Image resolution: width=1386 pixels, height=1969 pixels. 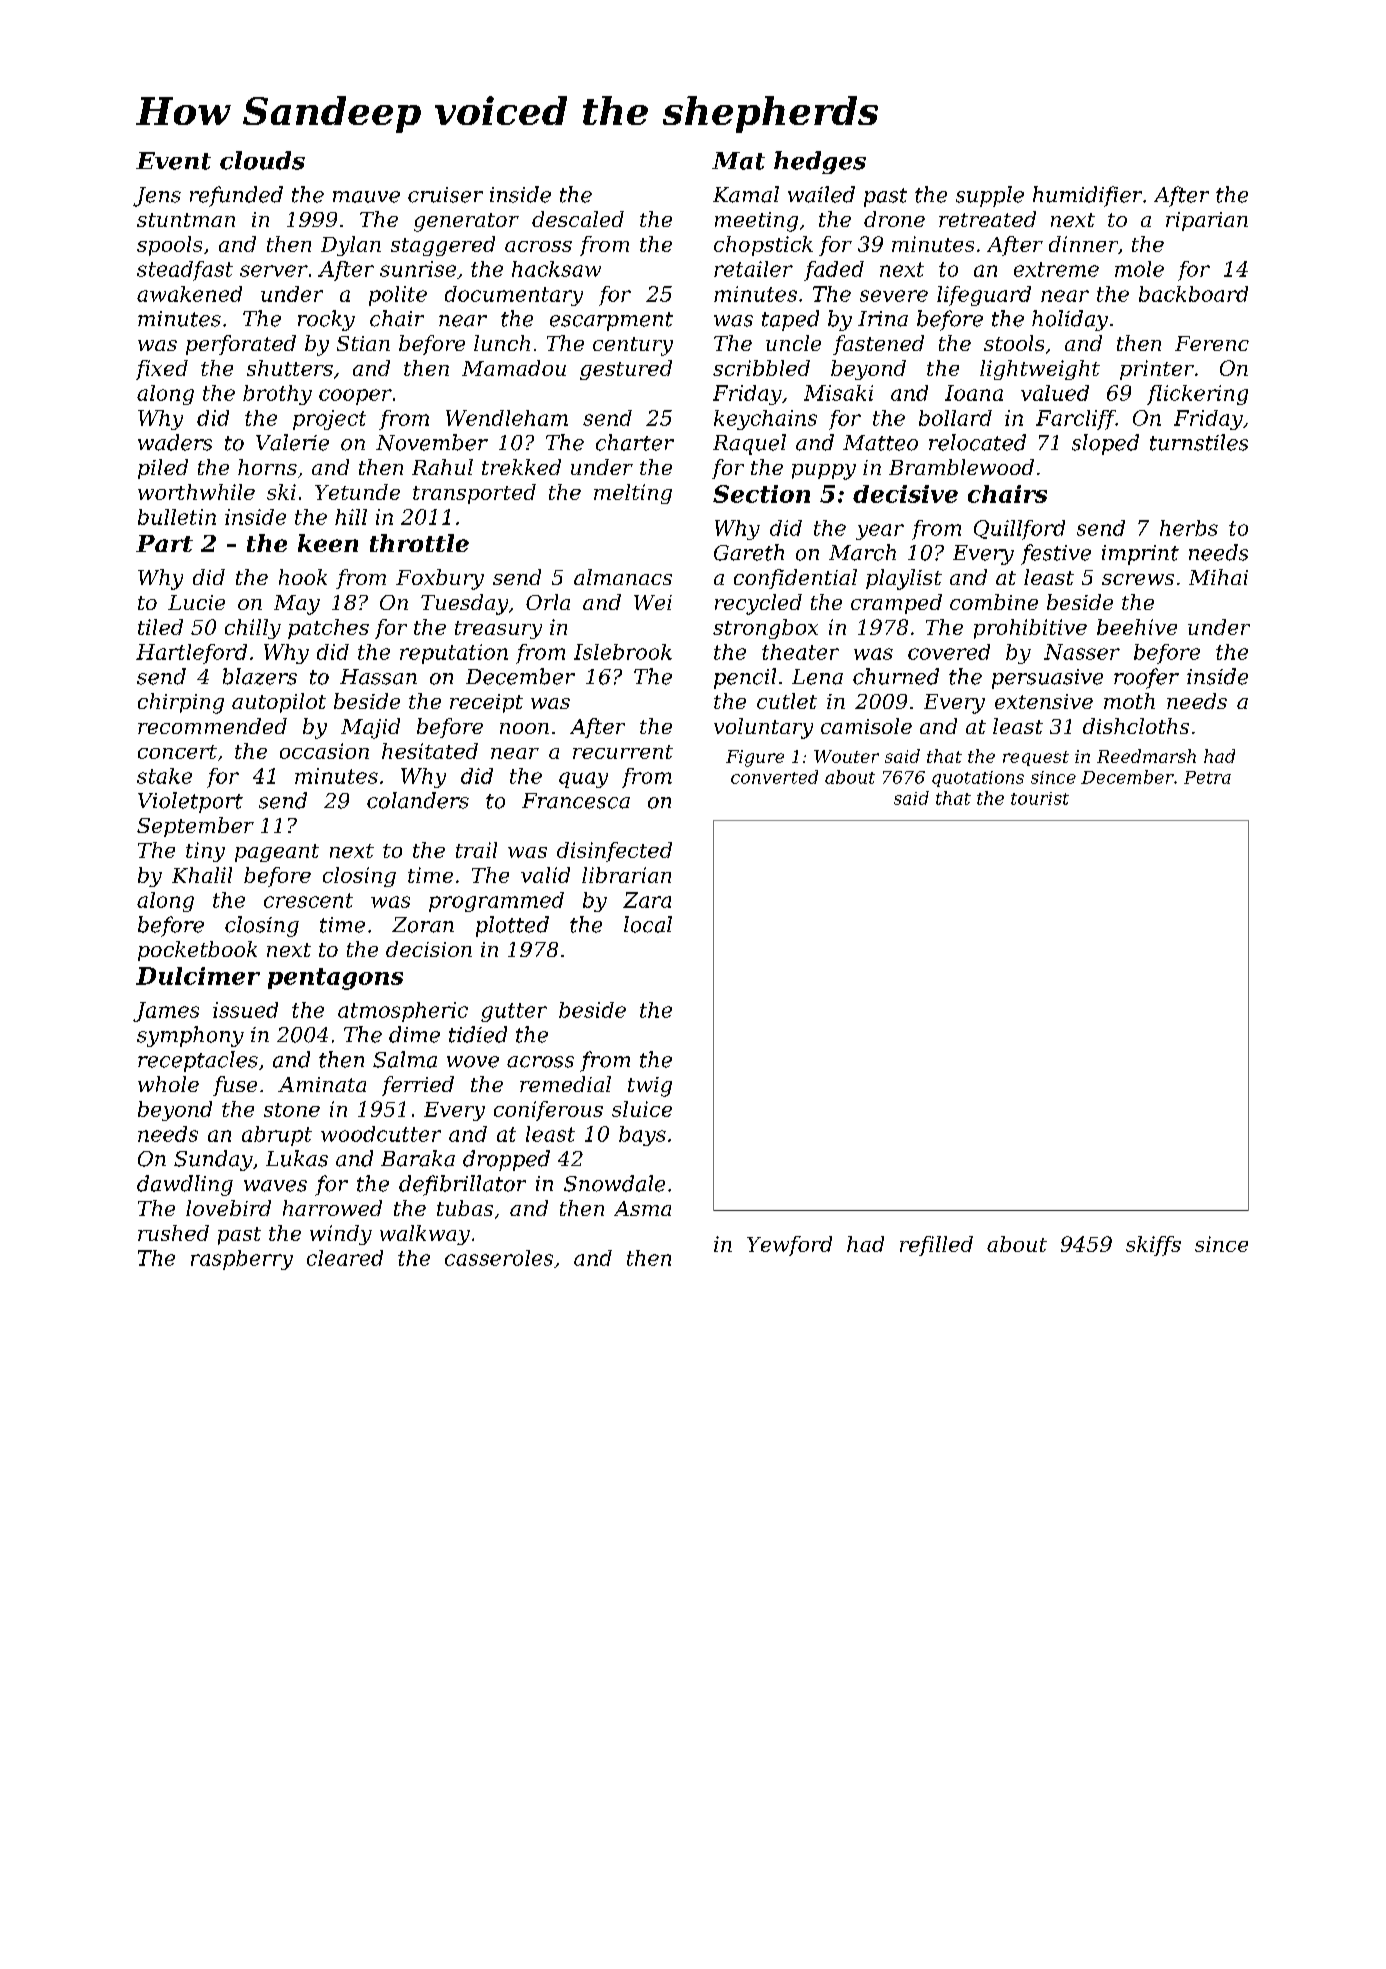 What do you see at coordinates (1040, 798) in the image?
I see `tourist` at bounding box center [1040, 798].
